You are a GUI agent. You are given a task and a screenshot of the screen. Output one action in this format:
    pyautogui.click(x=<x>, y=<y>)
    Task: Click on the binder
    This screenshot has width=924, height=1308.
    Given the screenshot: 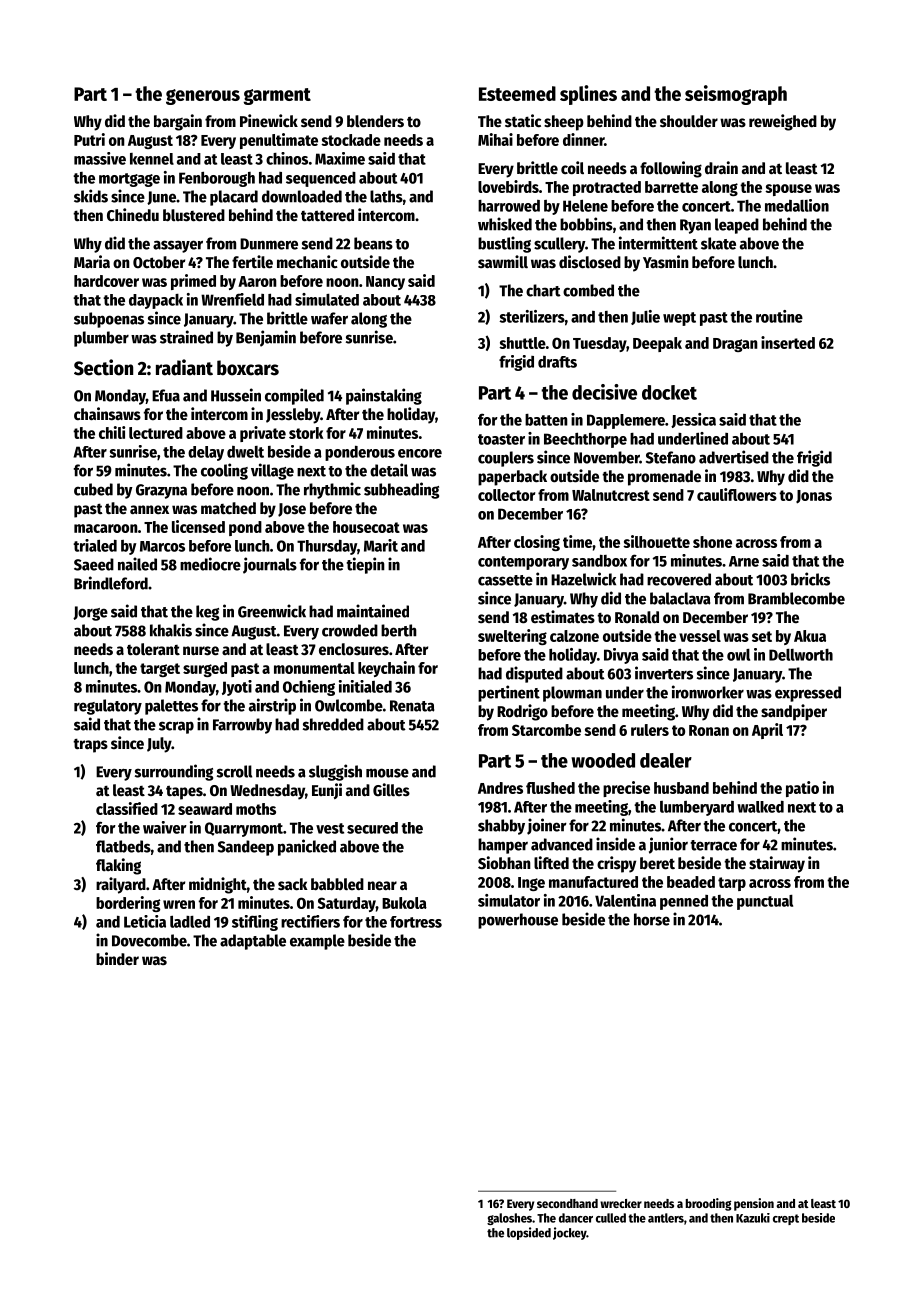 What is the action you would take?
    pyautogui.click(x=117, y=959)
